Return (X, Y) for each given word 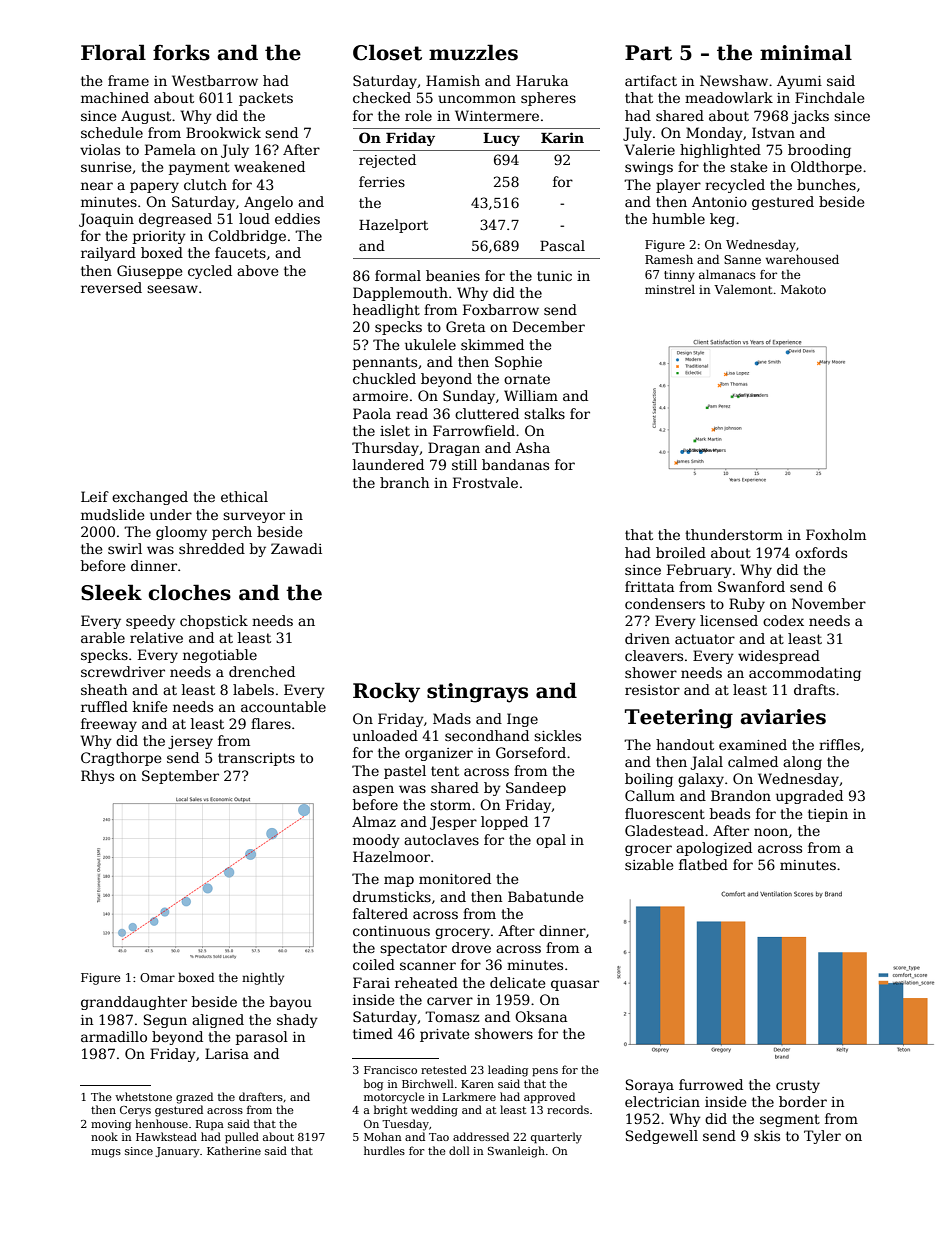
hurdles (384, 1150)
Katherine (234, 1150)
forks (181, 52)
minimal (806, 52)
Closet (387, 52)
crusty (798, 1086)
